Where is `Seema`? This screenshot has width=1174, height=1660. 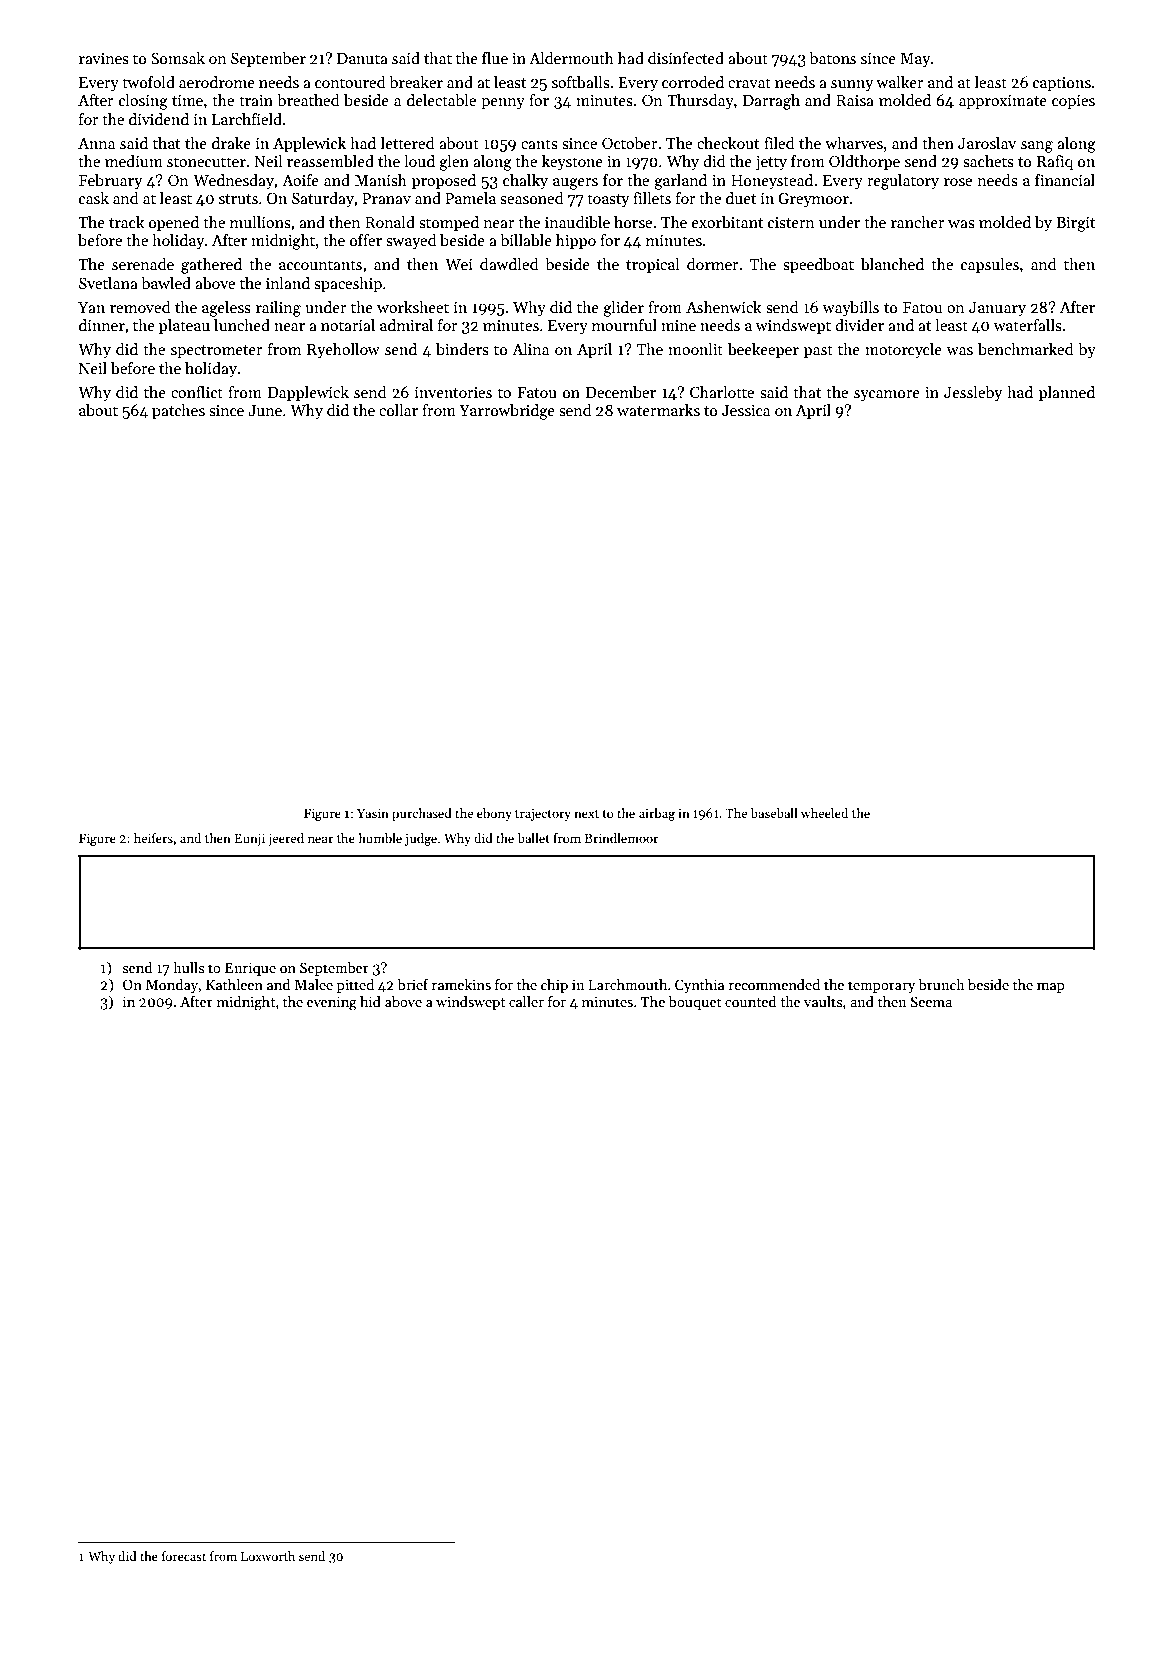 Seema is located at coordinates (931, 1001).
